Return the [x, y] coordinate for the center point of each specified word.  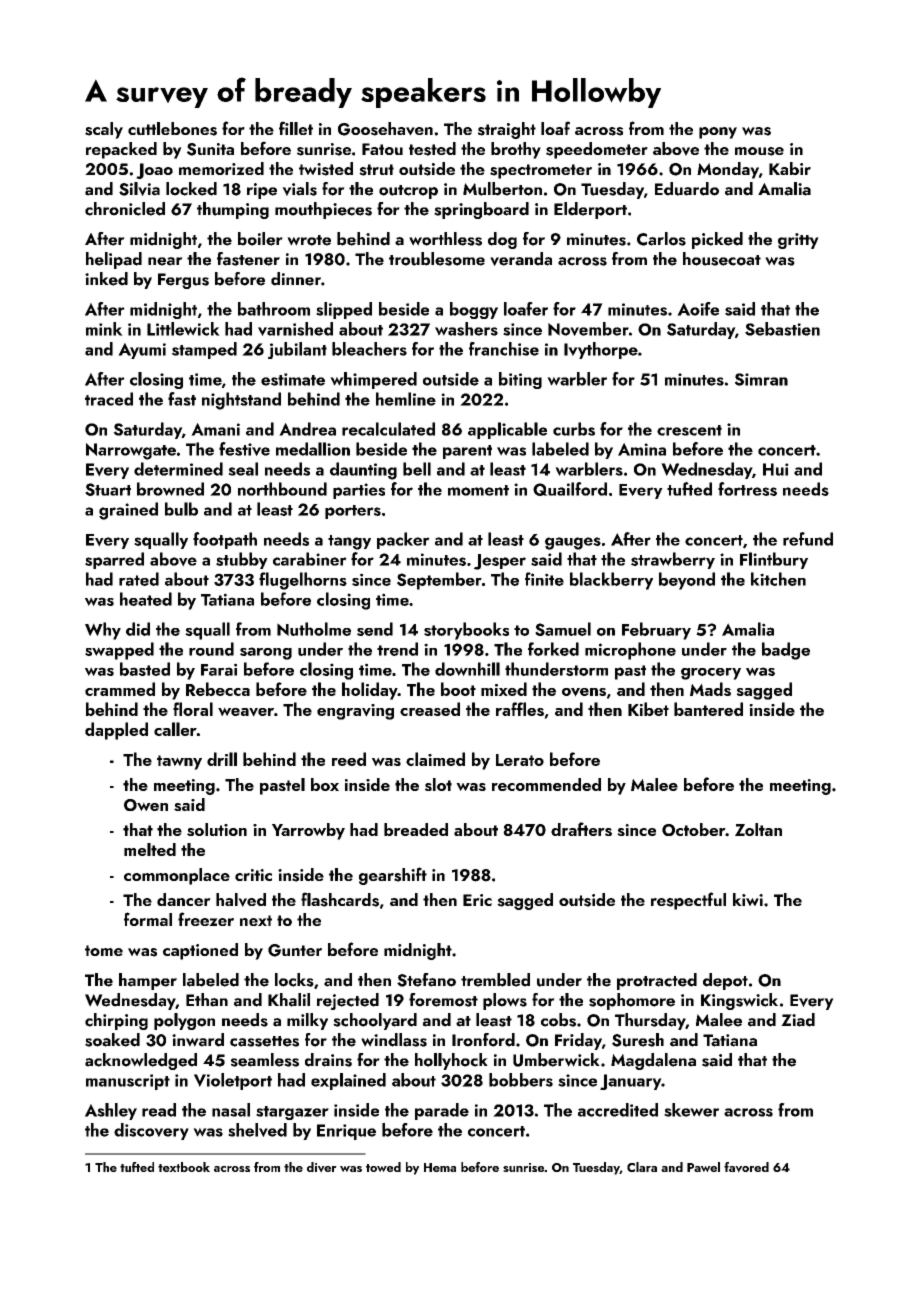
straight [507, 130]
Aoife [698, 309]
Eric [477, 900]
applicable [507, 430]
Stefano [426, 980]
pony [718, 133]
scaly [104, 130]
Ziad [798, 1020]
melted [150, 849]
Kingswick [739, 1001]
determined [178, 469]
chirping [116, 1021]
